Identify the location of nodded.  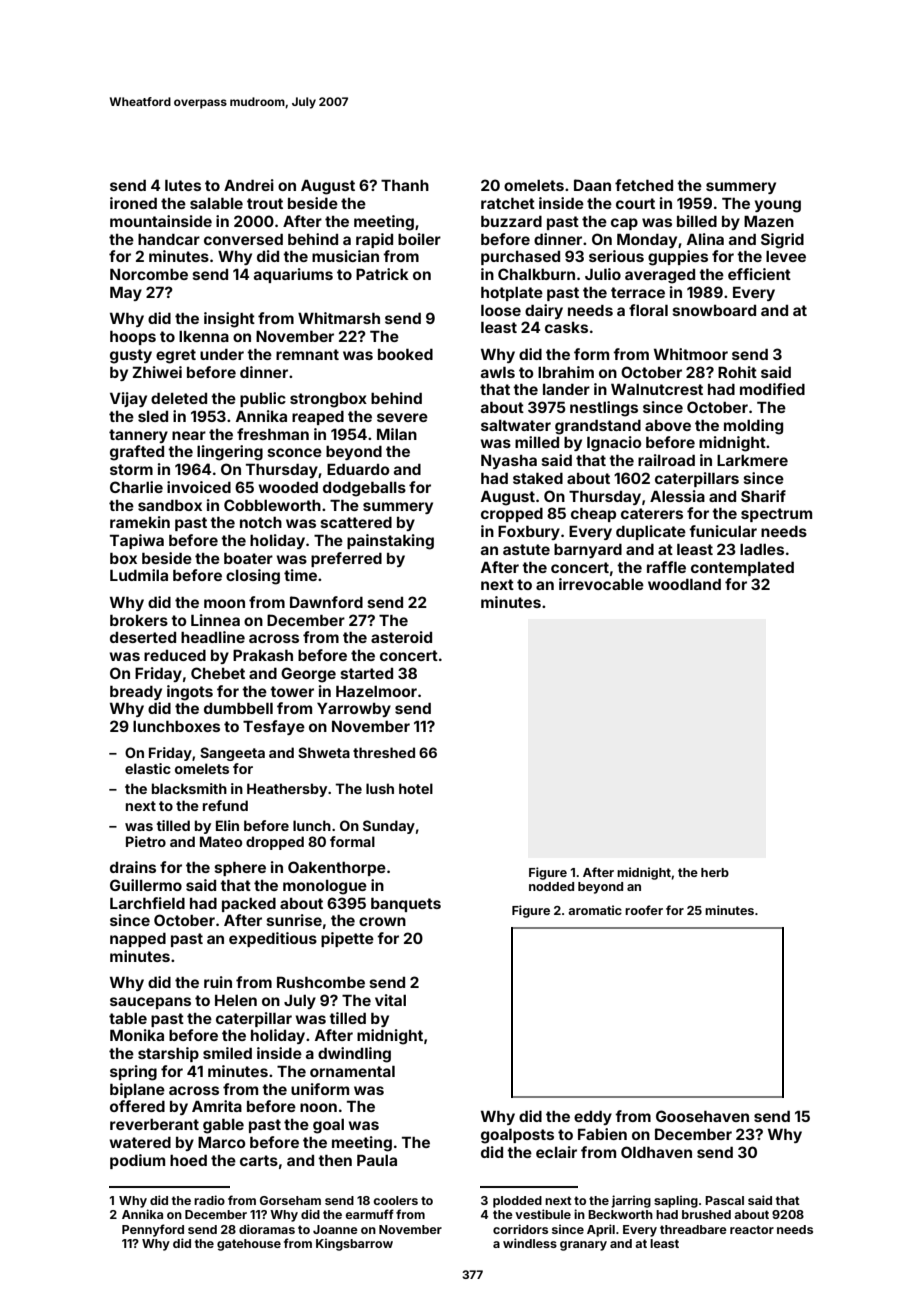
(551, 886).
